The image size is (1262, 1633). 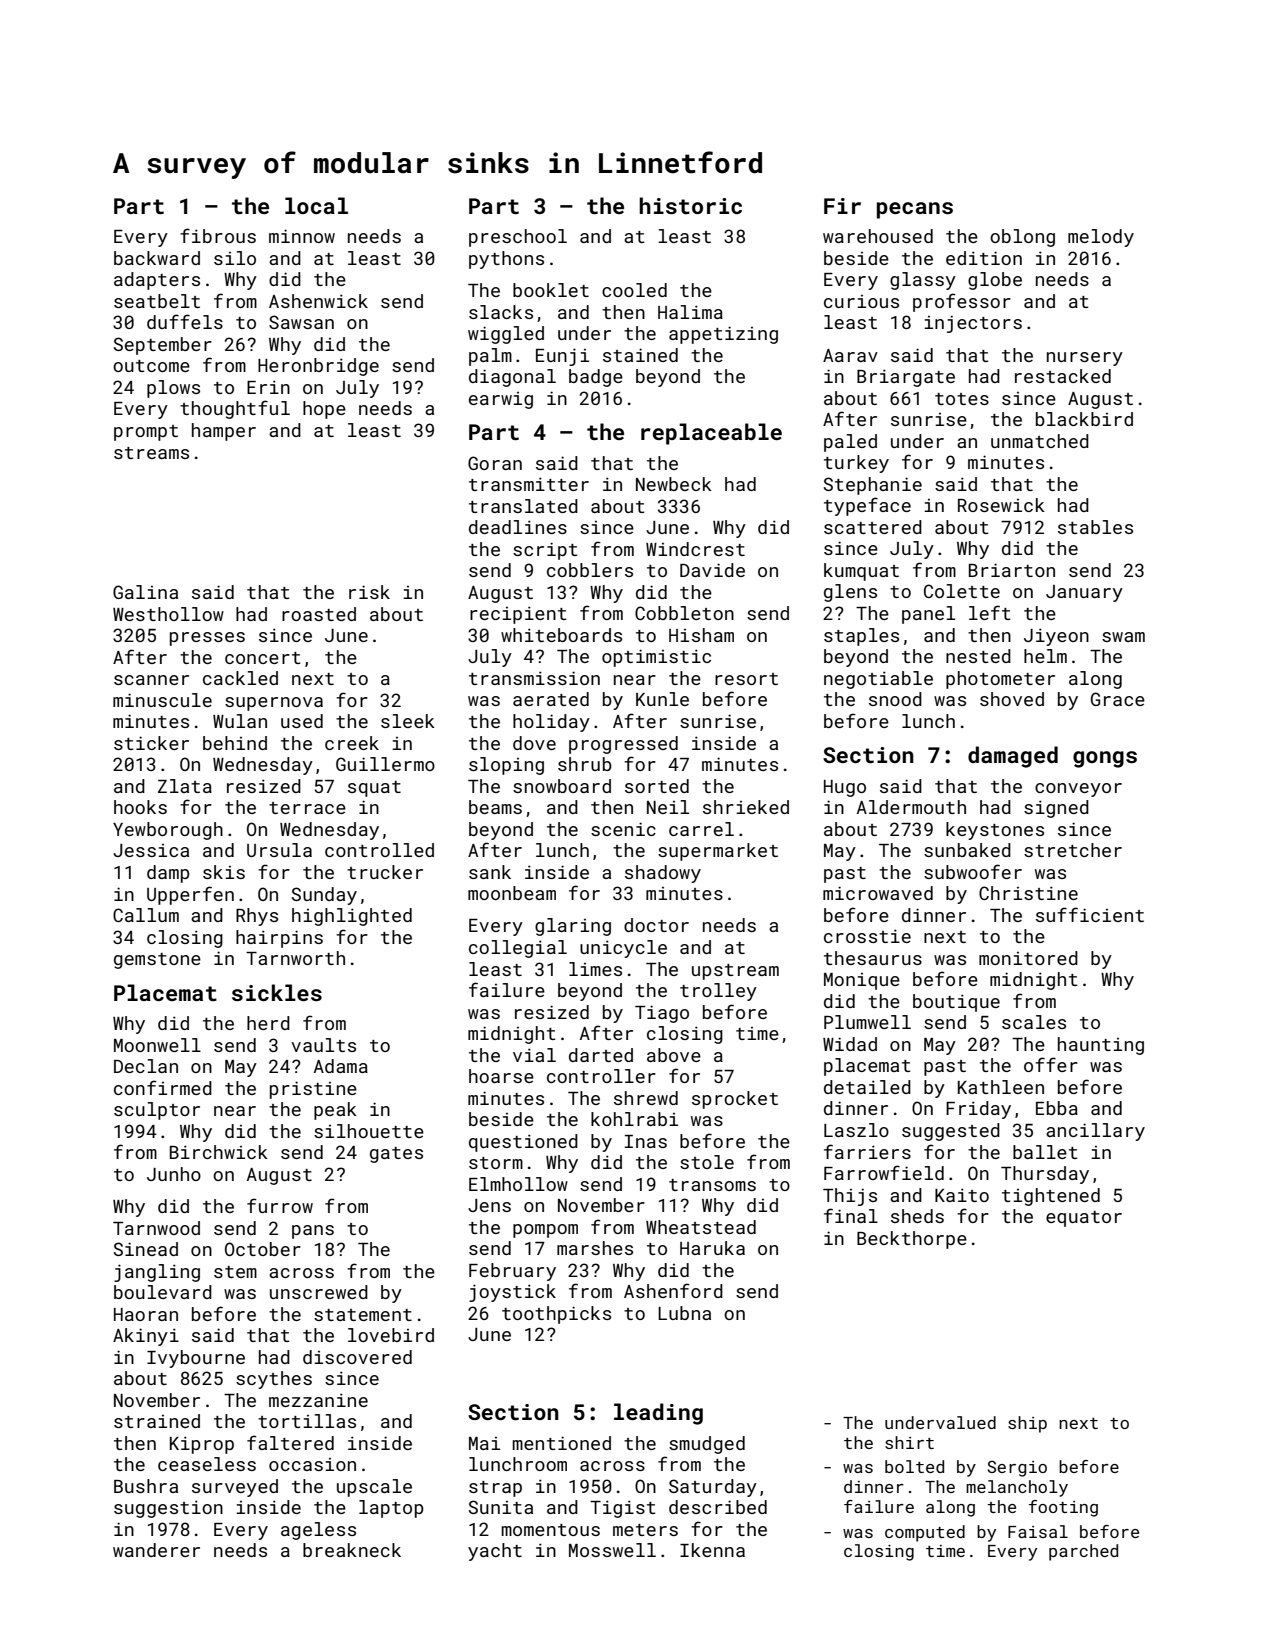 What do you see at coordinates (318, 301) in the screenshot?
I see `Ashenwick` at bounding box center [318, 301].
